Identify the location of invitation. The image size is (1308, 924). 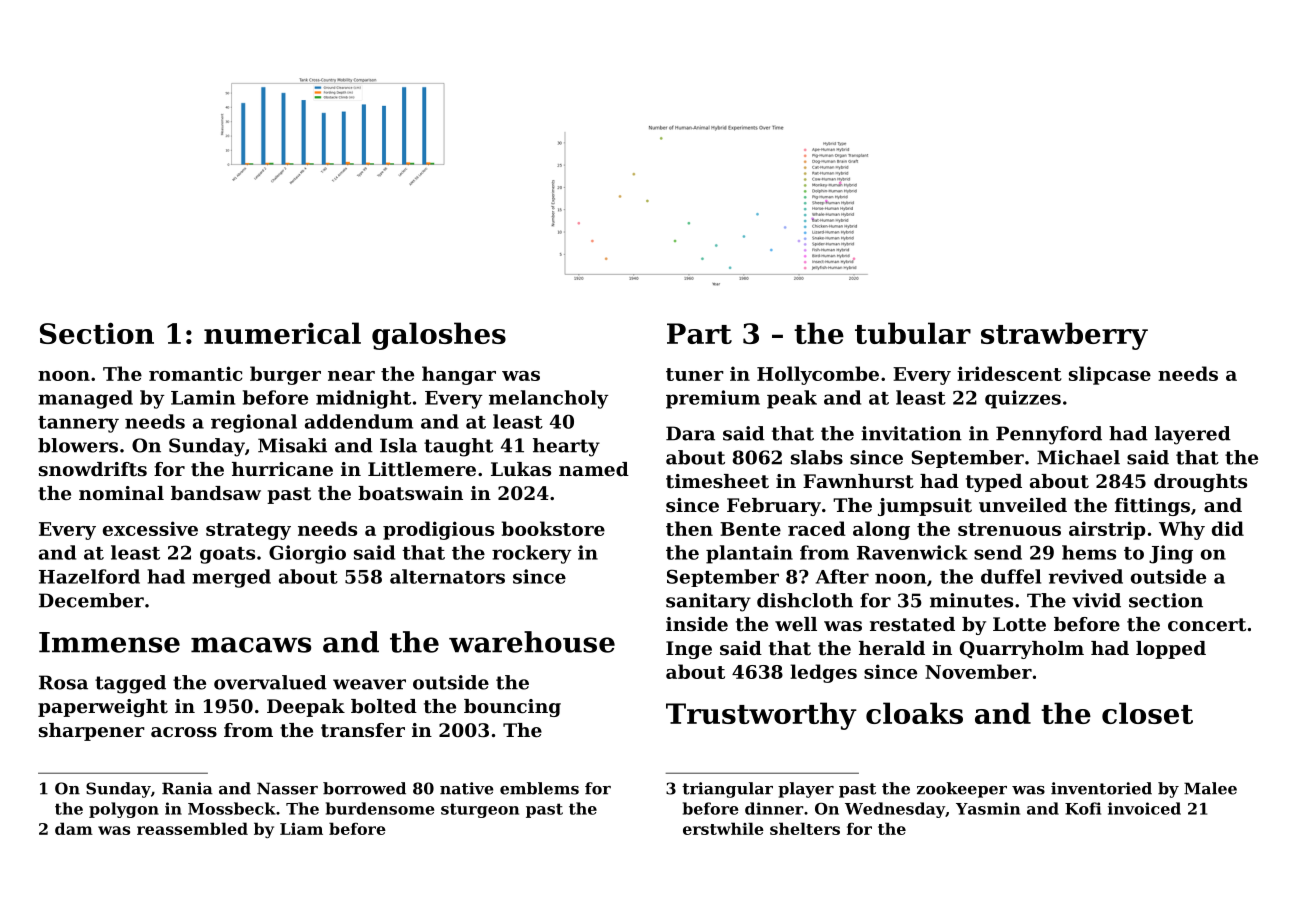
(911, 433).
